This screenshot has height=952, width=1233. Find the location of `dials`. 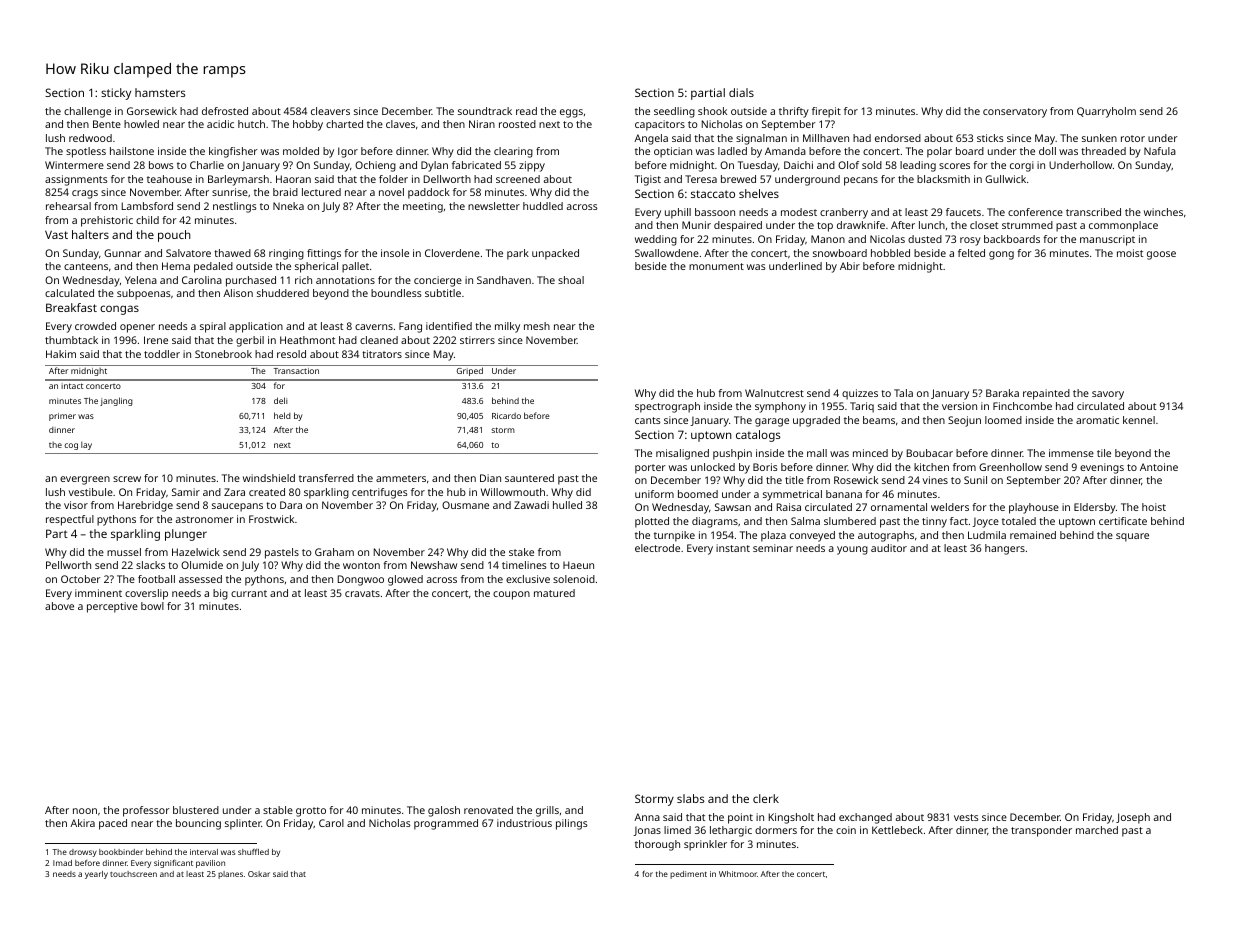

dials is located at coordinates (741, 92).
